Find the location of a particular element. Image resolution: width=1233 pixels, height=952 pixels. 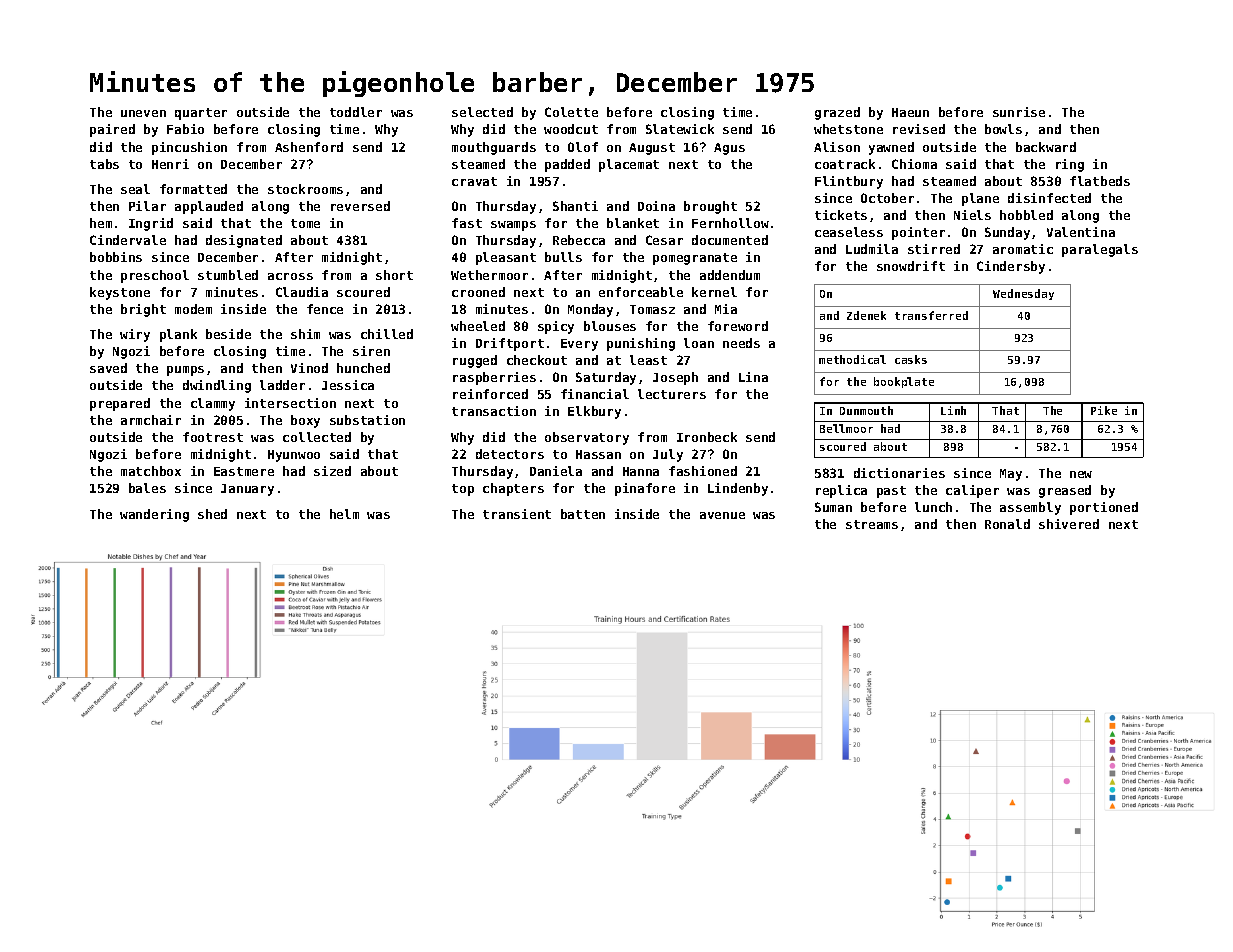

backward is located at coordinates (1046, 147).
